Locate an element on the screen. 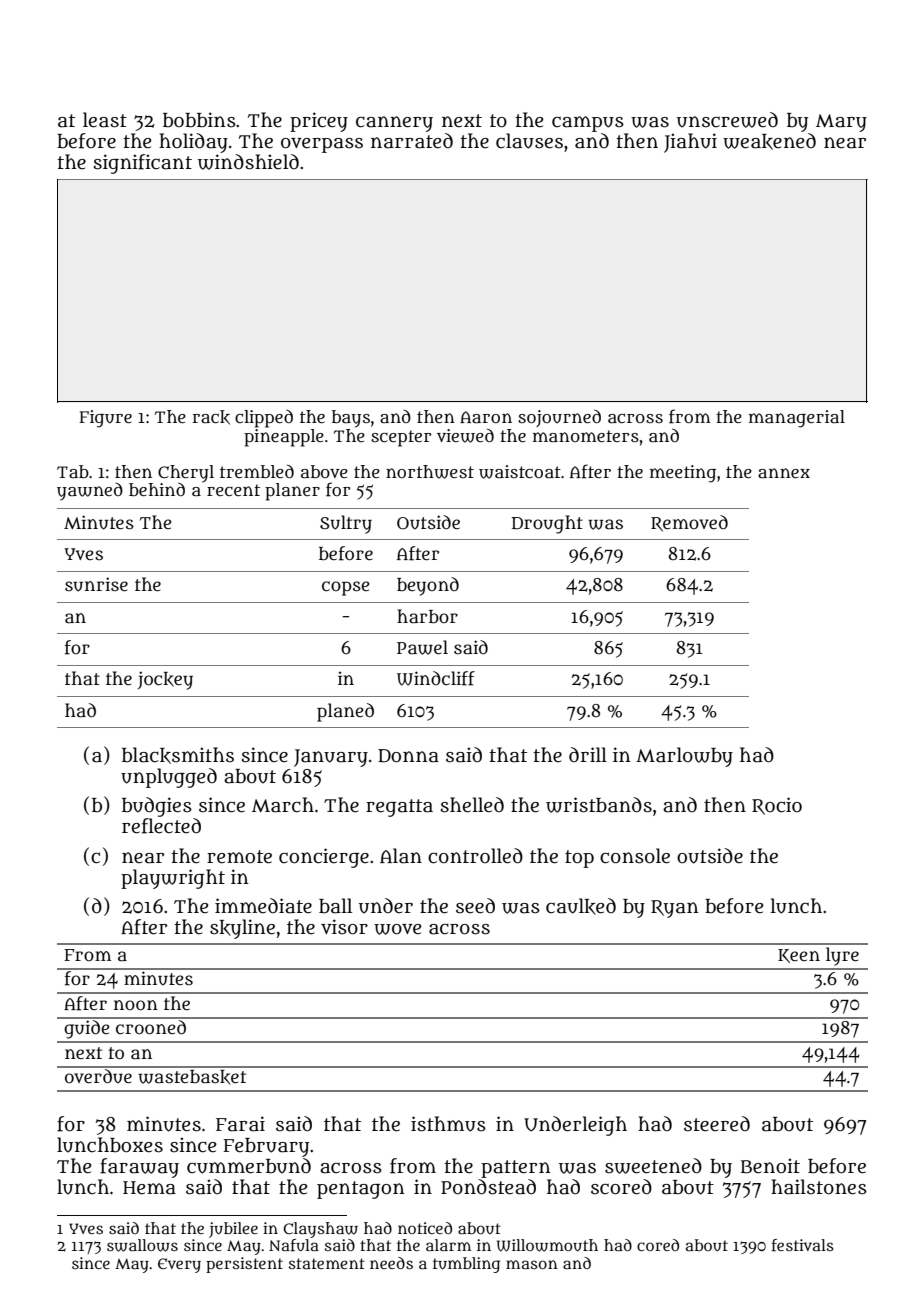 The height and width of the screenshot is (1308, 924). Aaron is located at coordinates (486, 417).
